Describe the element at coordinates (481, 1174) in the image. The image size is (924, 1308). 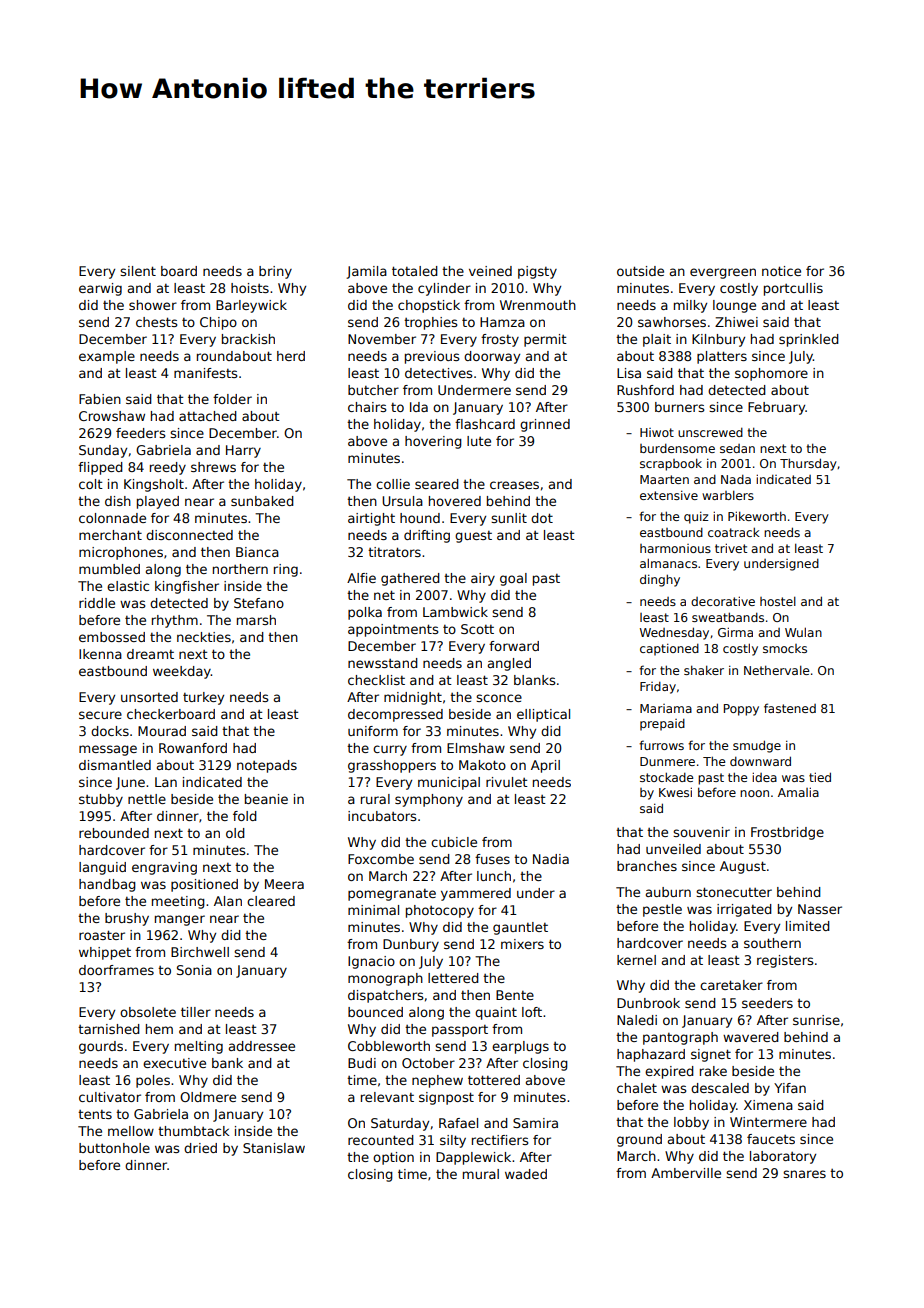
I see `mural` at that location.
